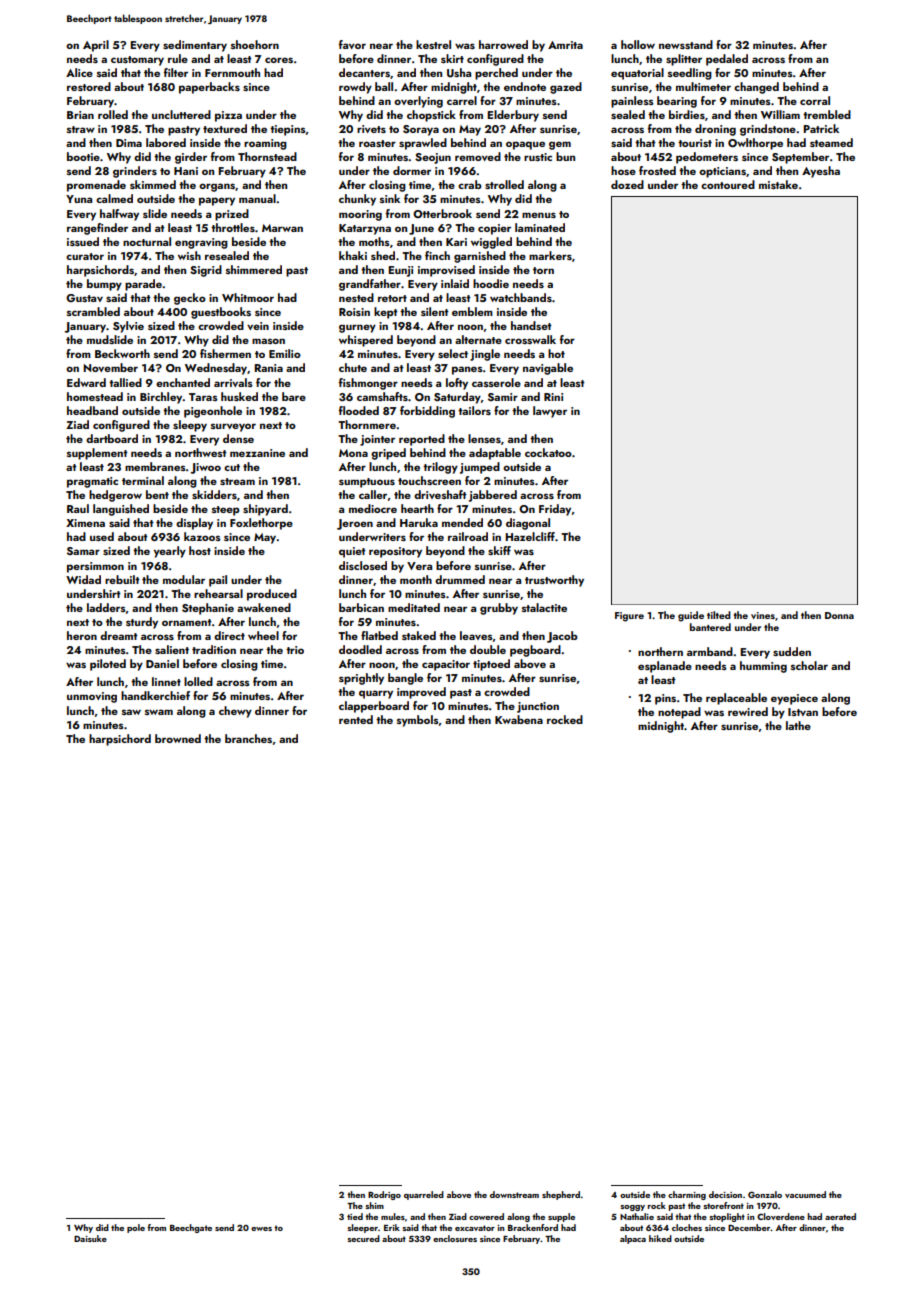 The height and width of the screenshot is (1308, 924). Describe the element at coordinates (565, 156) in the screenshot. I see `bun` at that location.
